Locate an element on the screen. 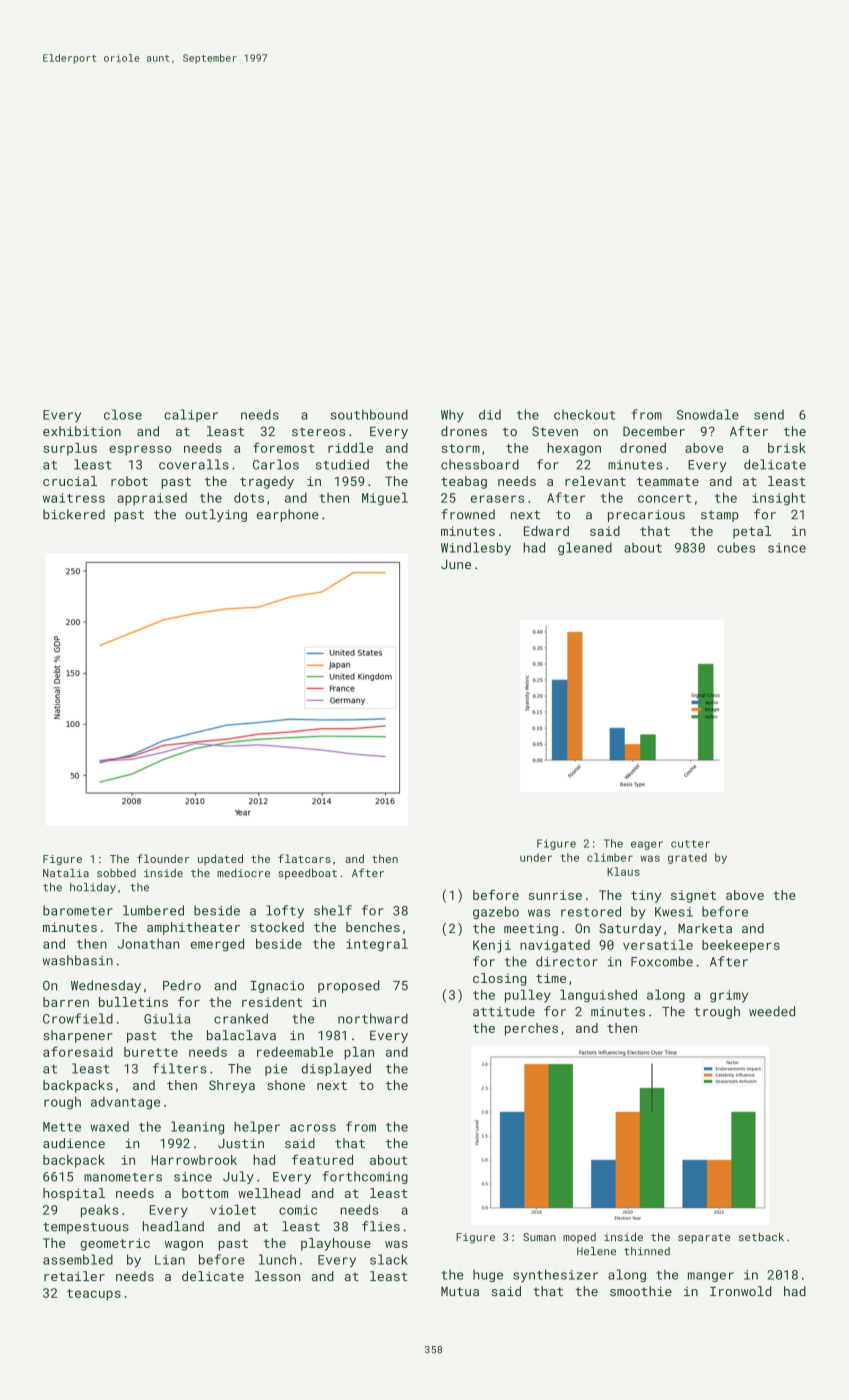 This screenshot has width=849, height=1400. exhibition is located at coordinates (82, 431).
